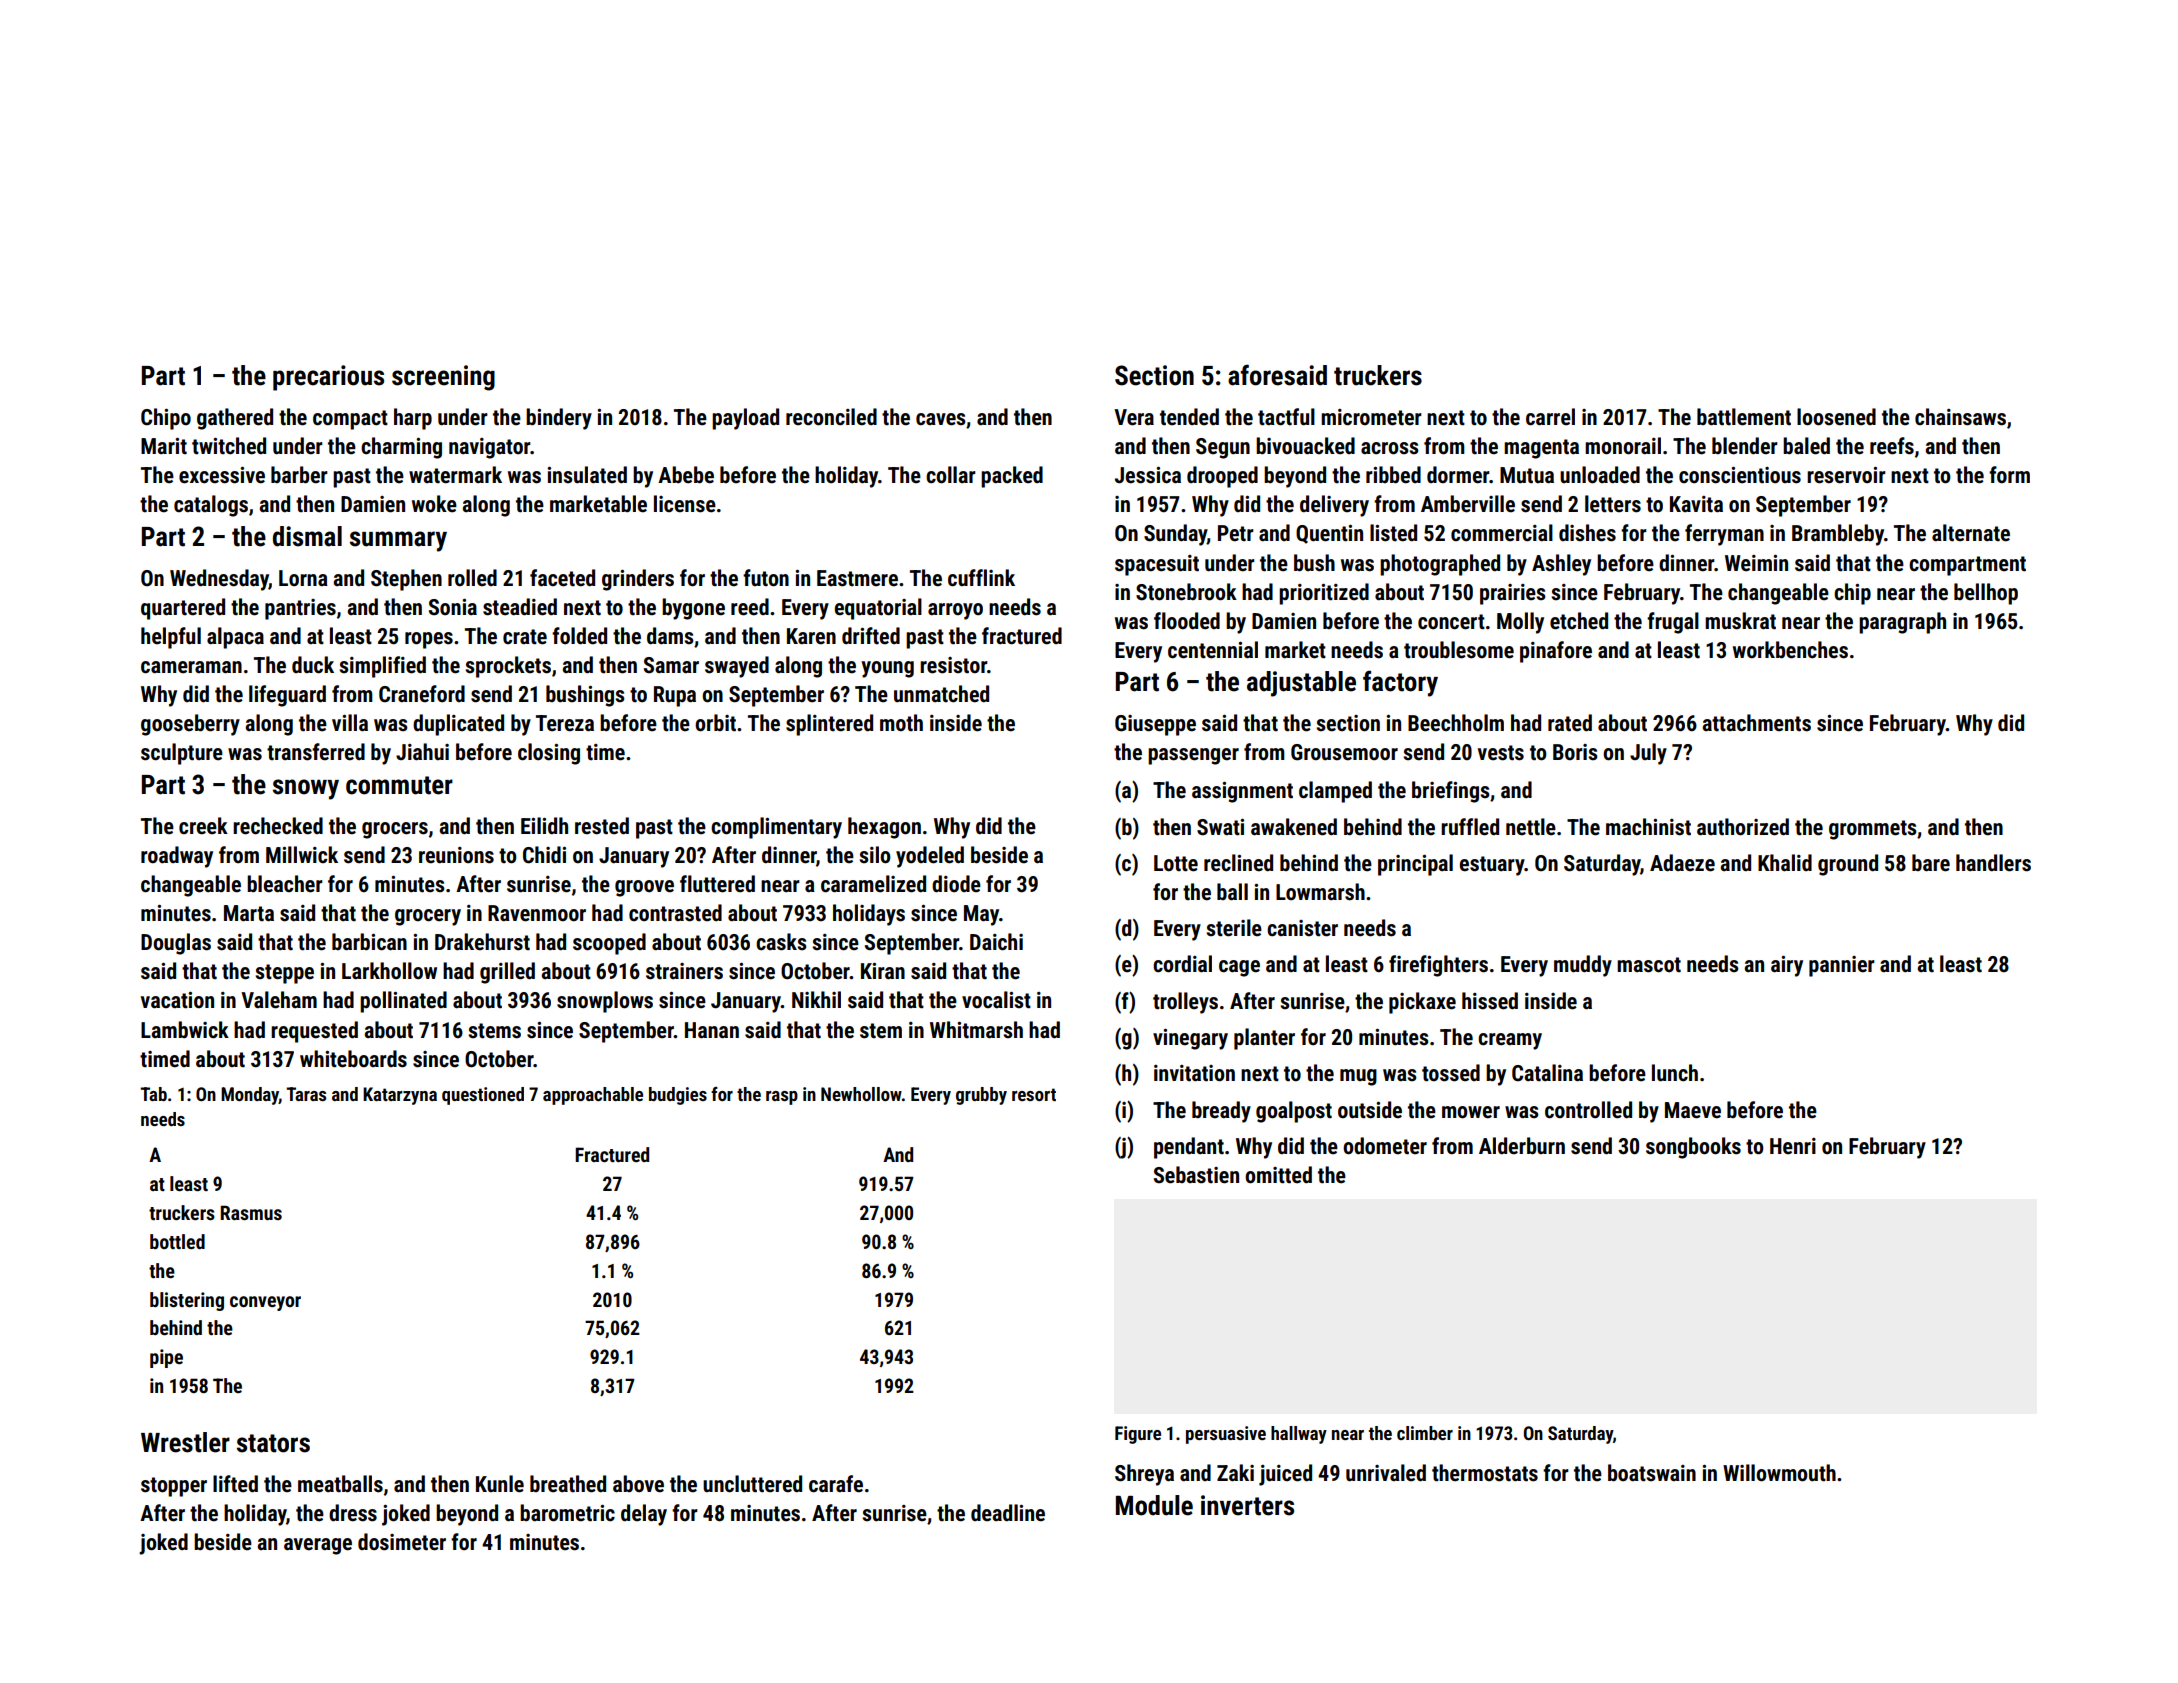 The width and height of the screenshot is (2178, 1683). I want to click on excessive, so click(222, 475).
